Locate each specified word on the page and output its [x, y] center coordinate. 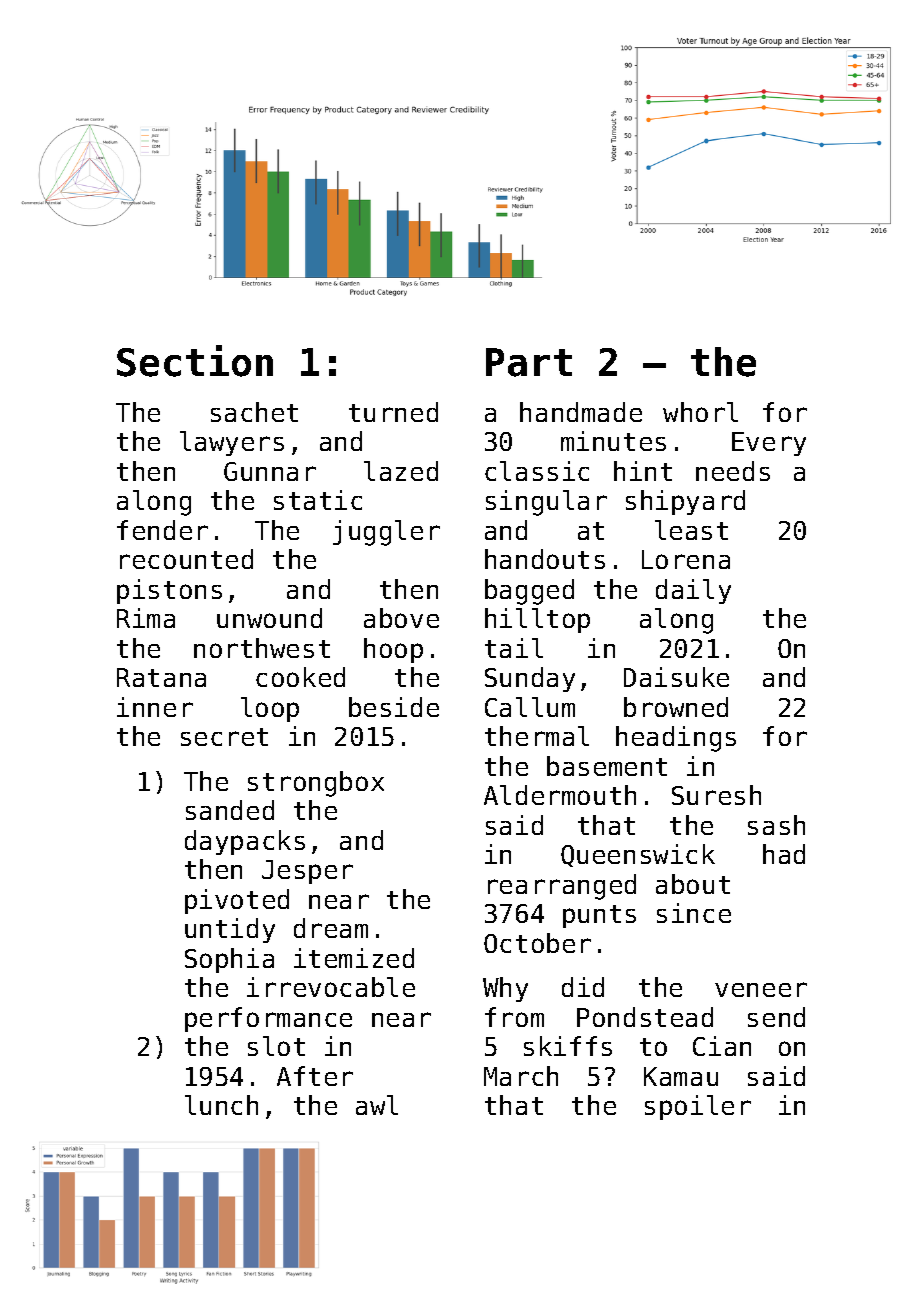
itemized [354, 958]
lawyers [232, 443]
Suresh [716, 795]
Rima [146, 618]
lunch [221, 1105]
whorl [700, 412]
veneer [761, 989]
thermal [537, 736]
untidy [230, 930]
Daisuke [676, 677]
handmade [581, 412]
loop [270, 709]
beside [394, 707]
